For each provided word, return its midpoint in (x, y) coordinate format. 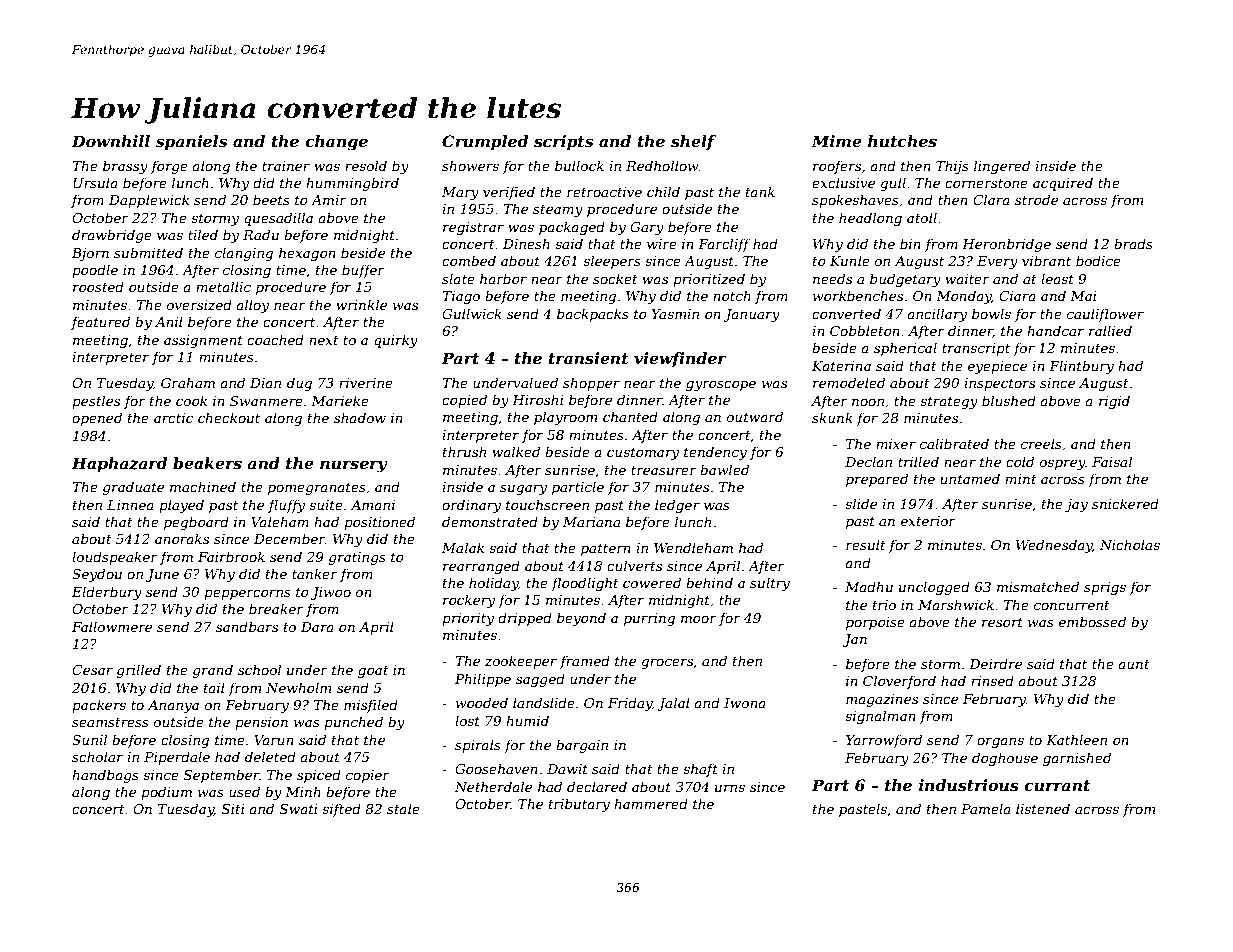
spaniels (191, 143)
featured (100, 323)
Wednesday (1054, 546)
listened (1043, 808)
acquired (1063, 184)
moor (699, 619)
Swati (299, 809)
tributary (579, 805)
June (162, 575)
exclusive (843, 182)
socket (615, 278)
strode (1036, 199)
